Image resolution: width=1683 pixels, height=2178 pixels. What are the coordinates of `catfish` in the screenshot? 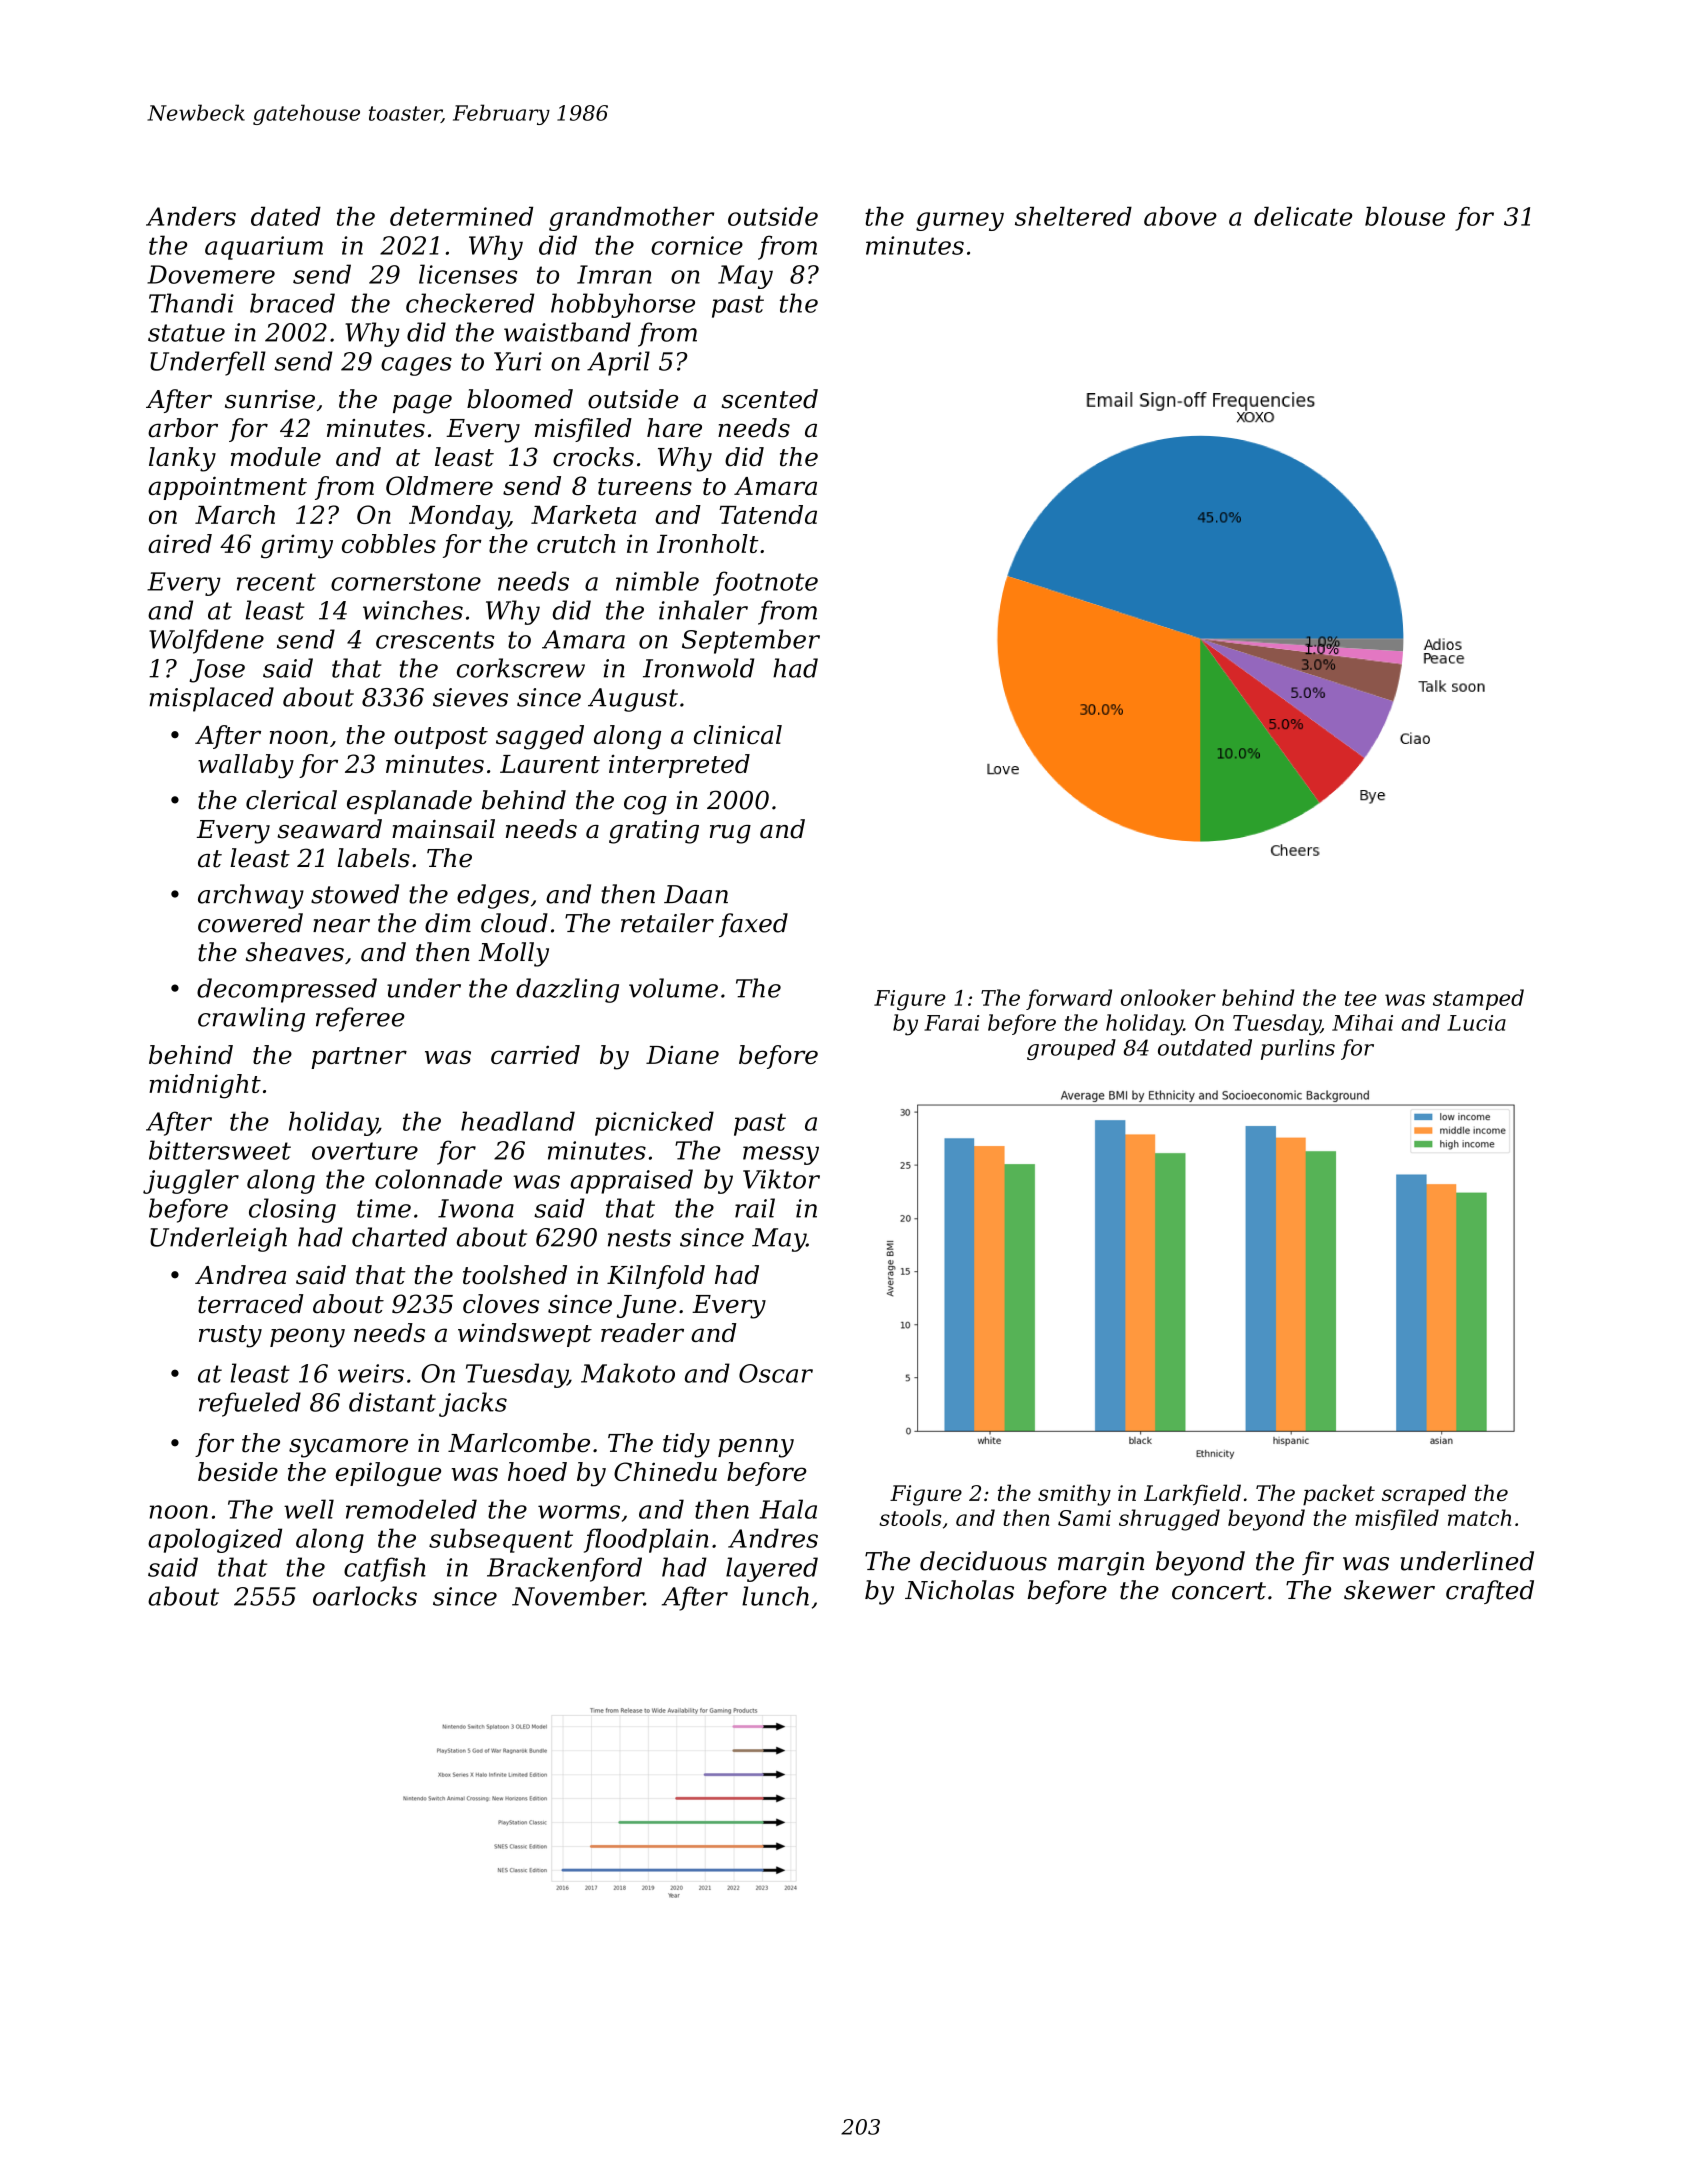 It's located at (385, 1569).
